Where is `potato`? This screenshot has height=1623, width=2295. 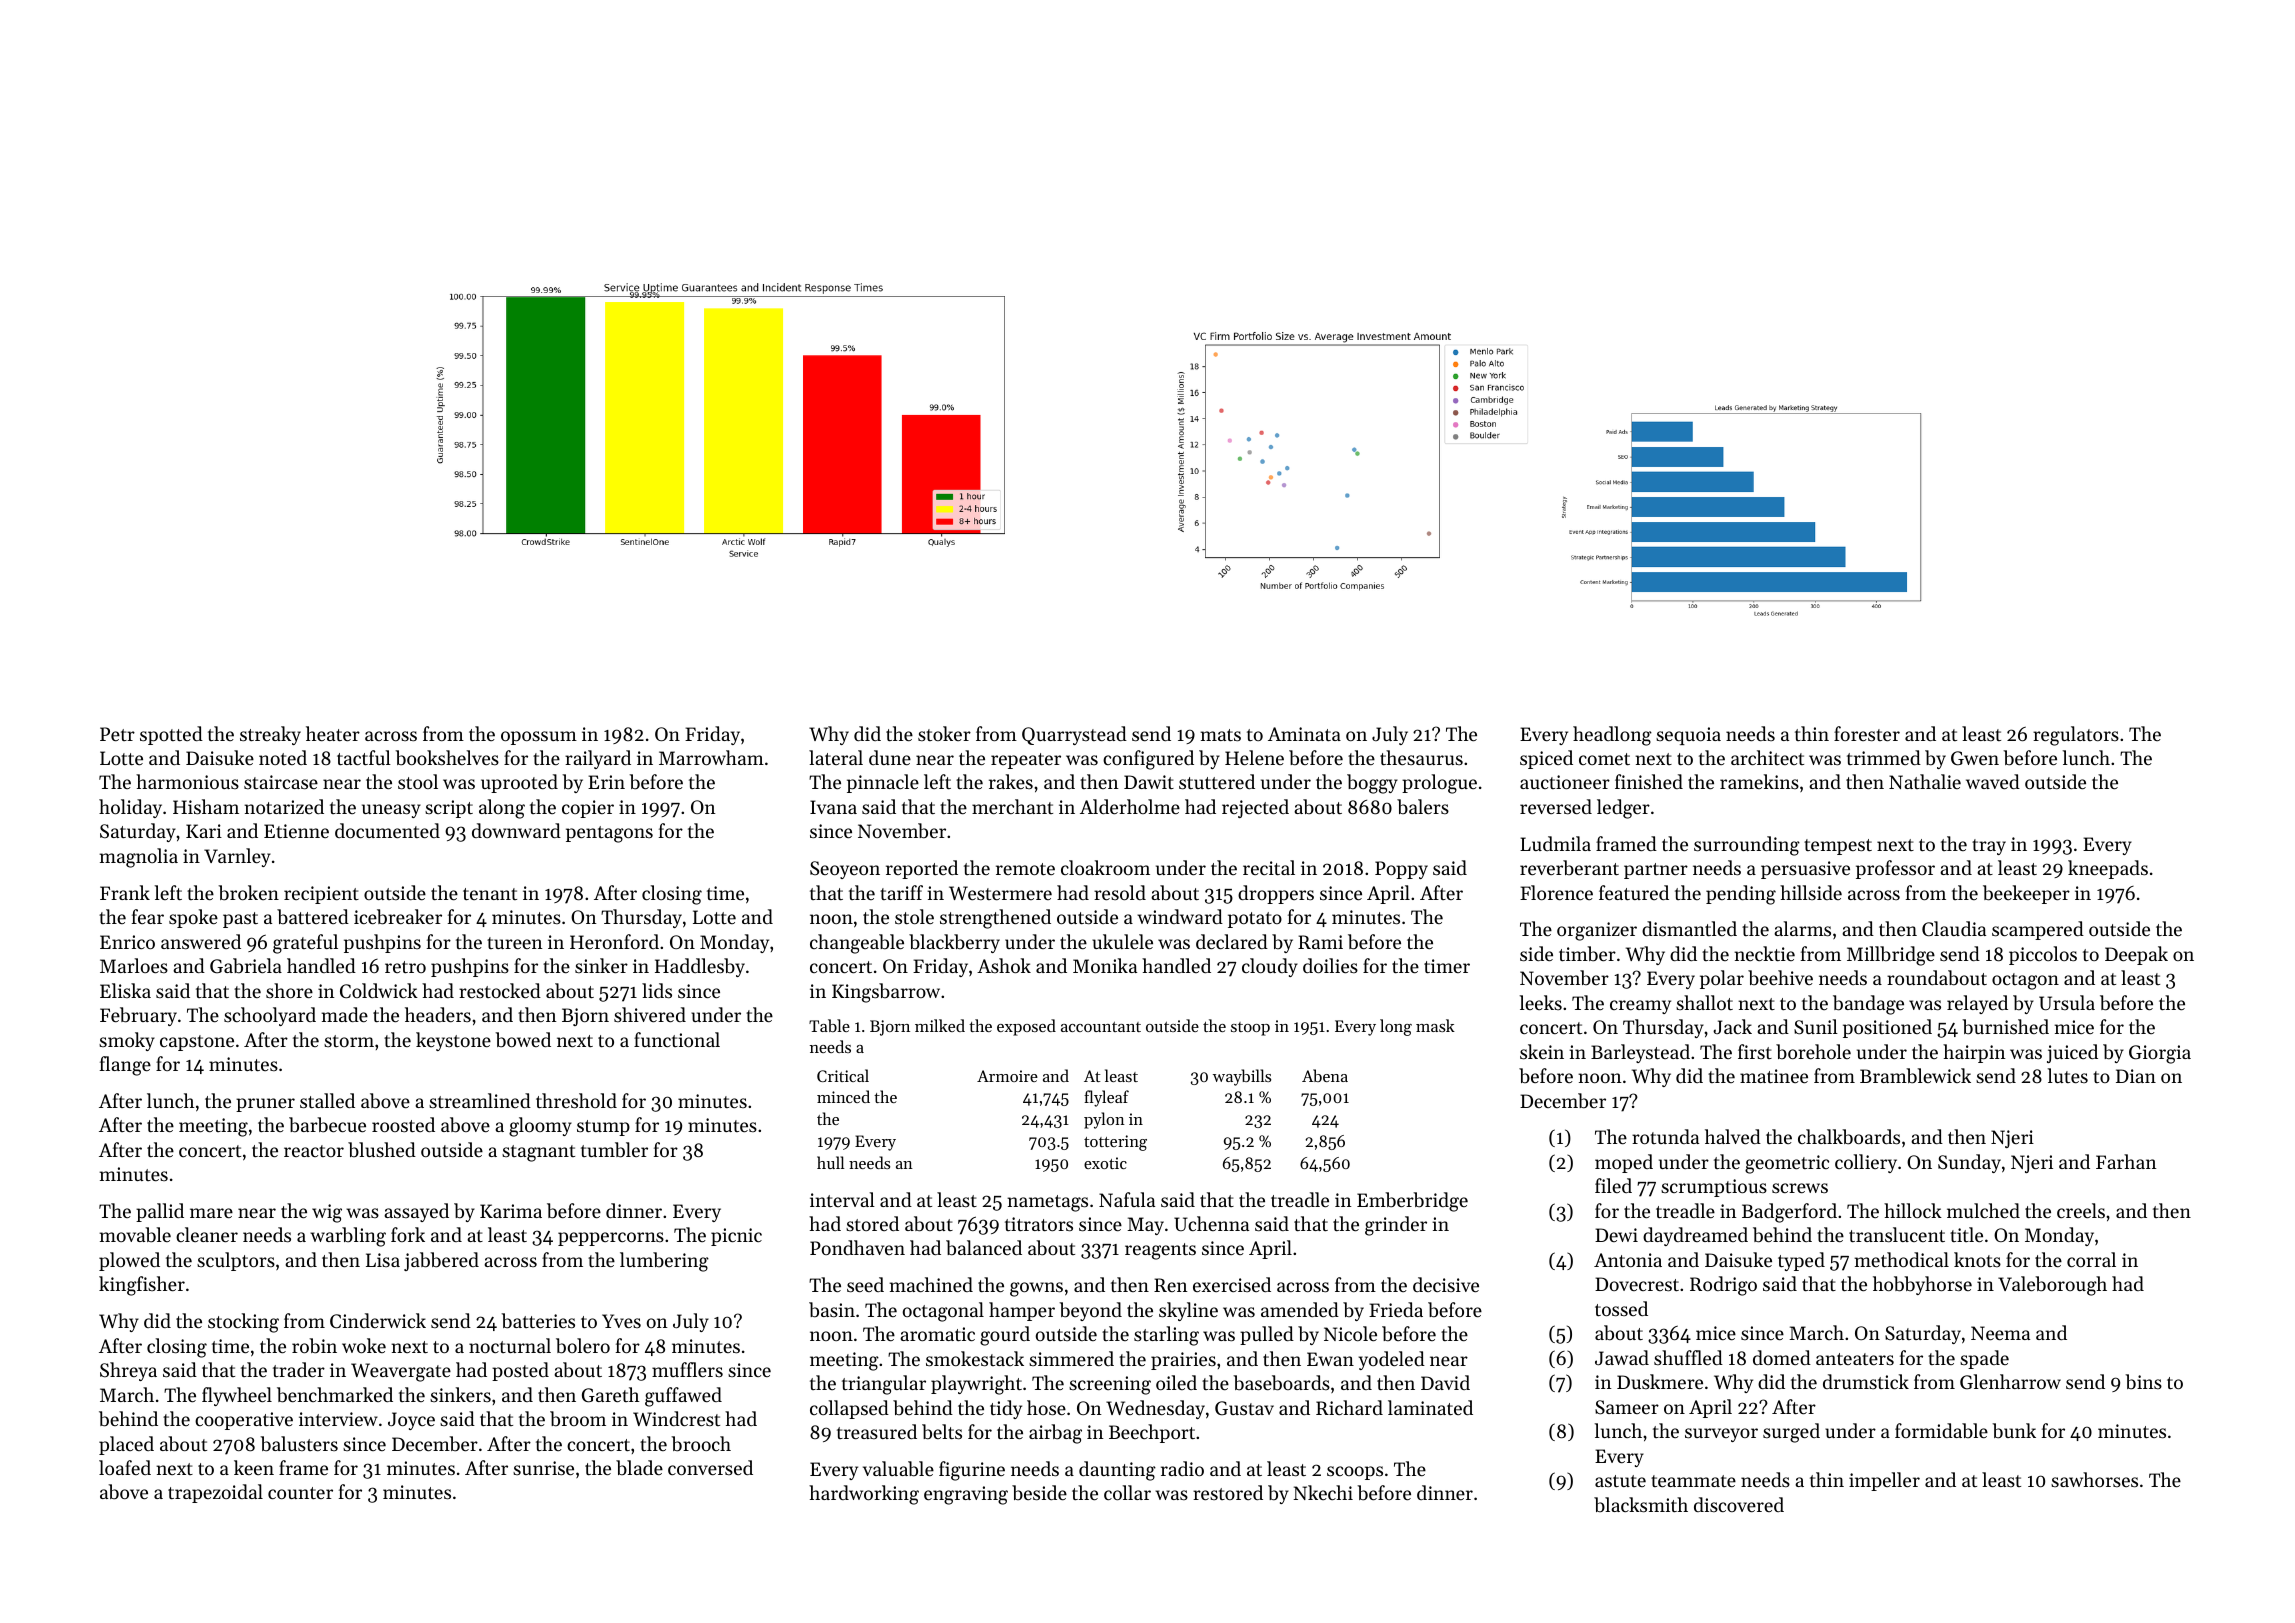 potato is located at coordinates (1255, 920).
